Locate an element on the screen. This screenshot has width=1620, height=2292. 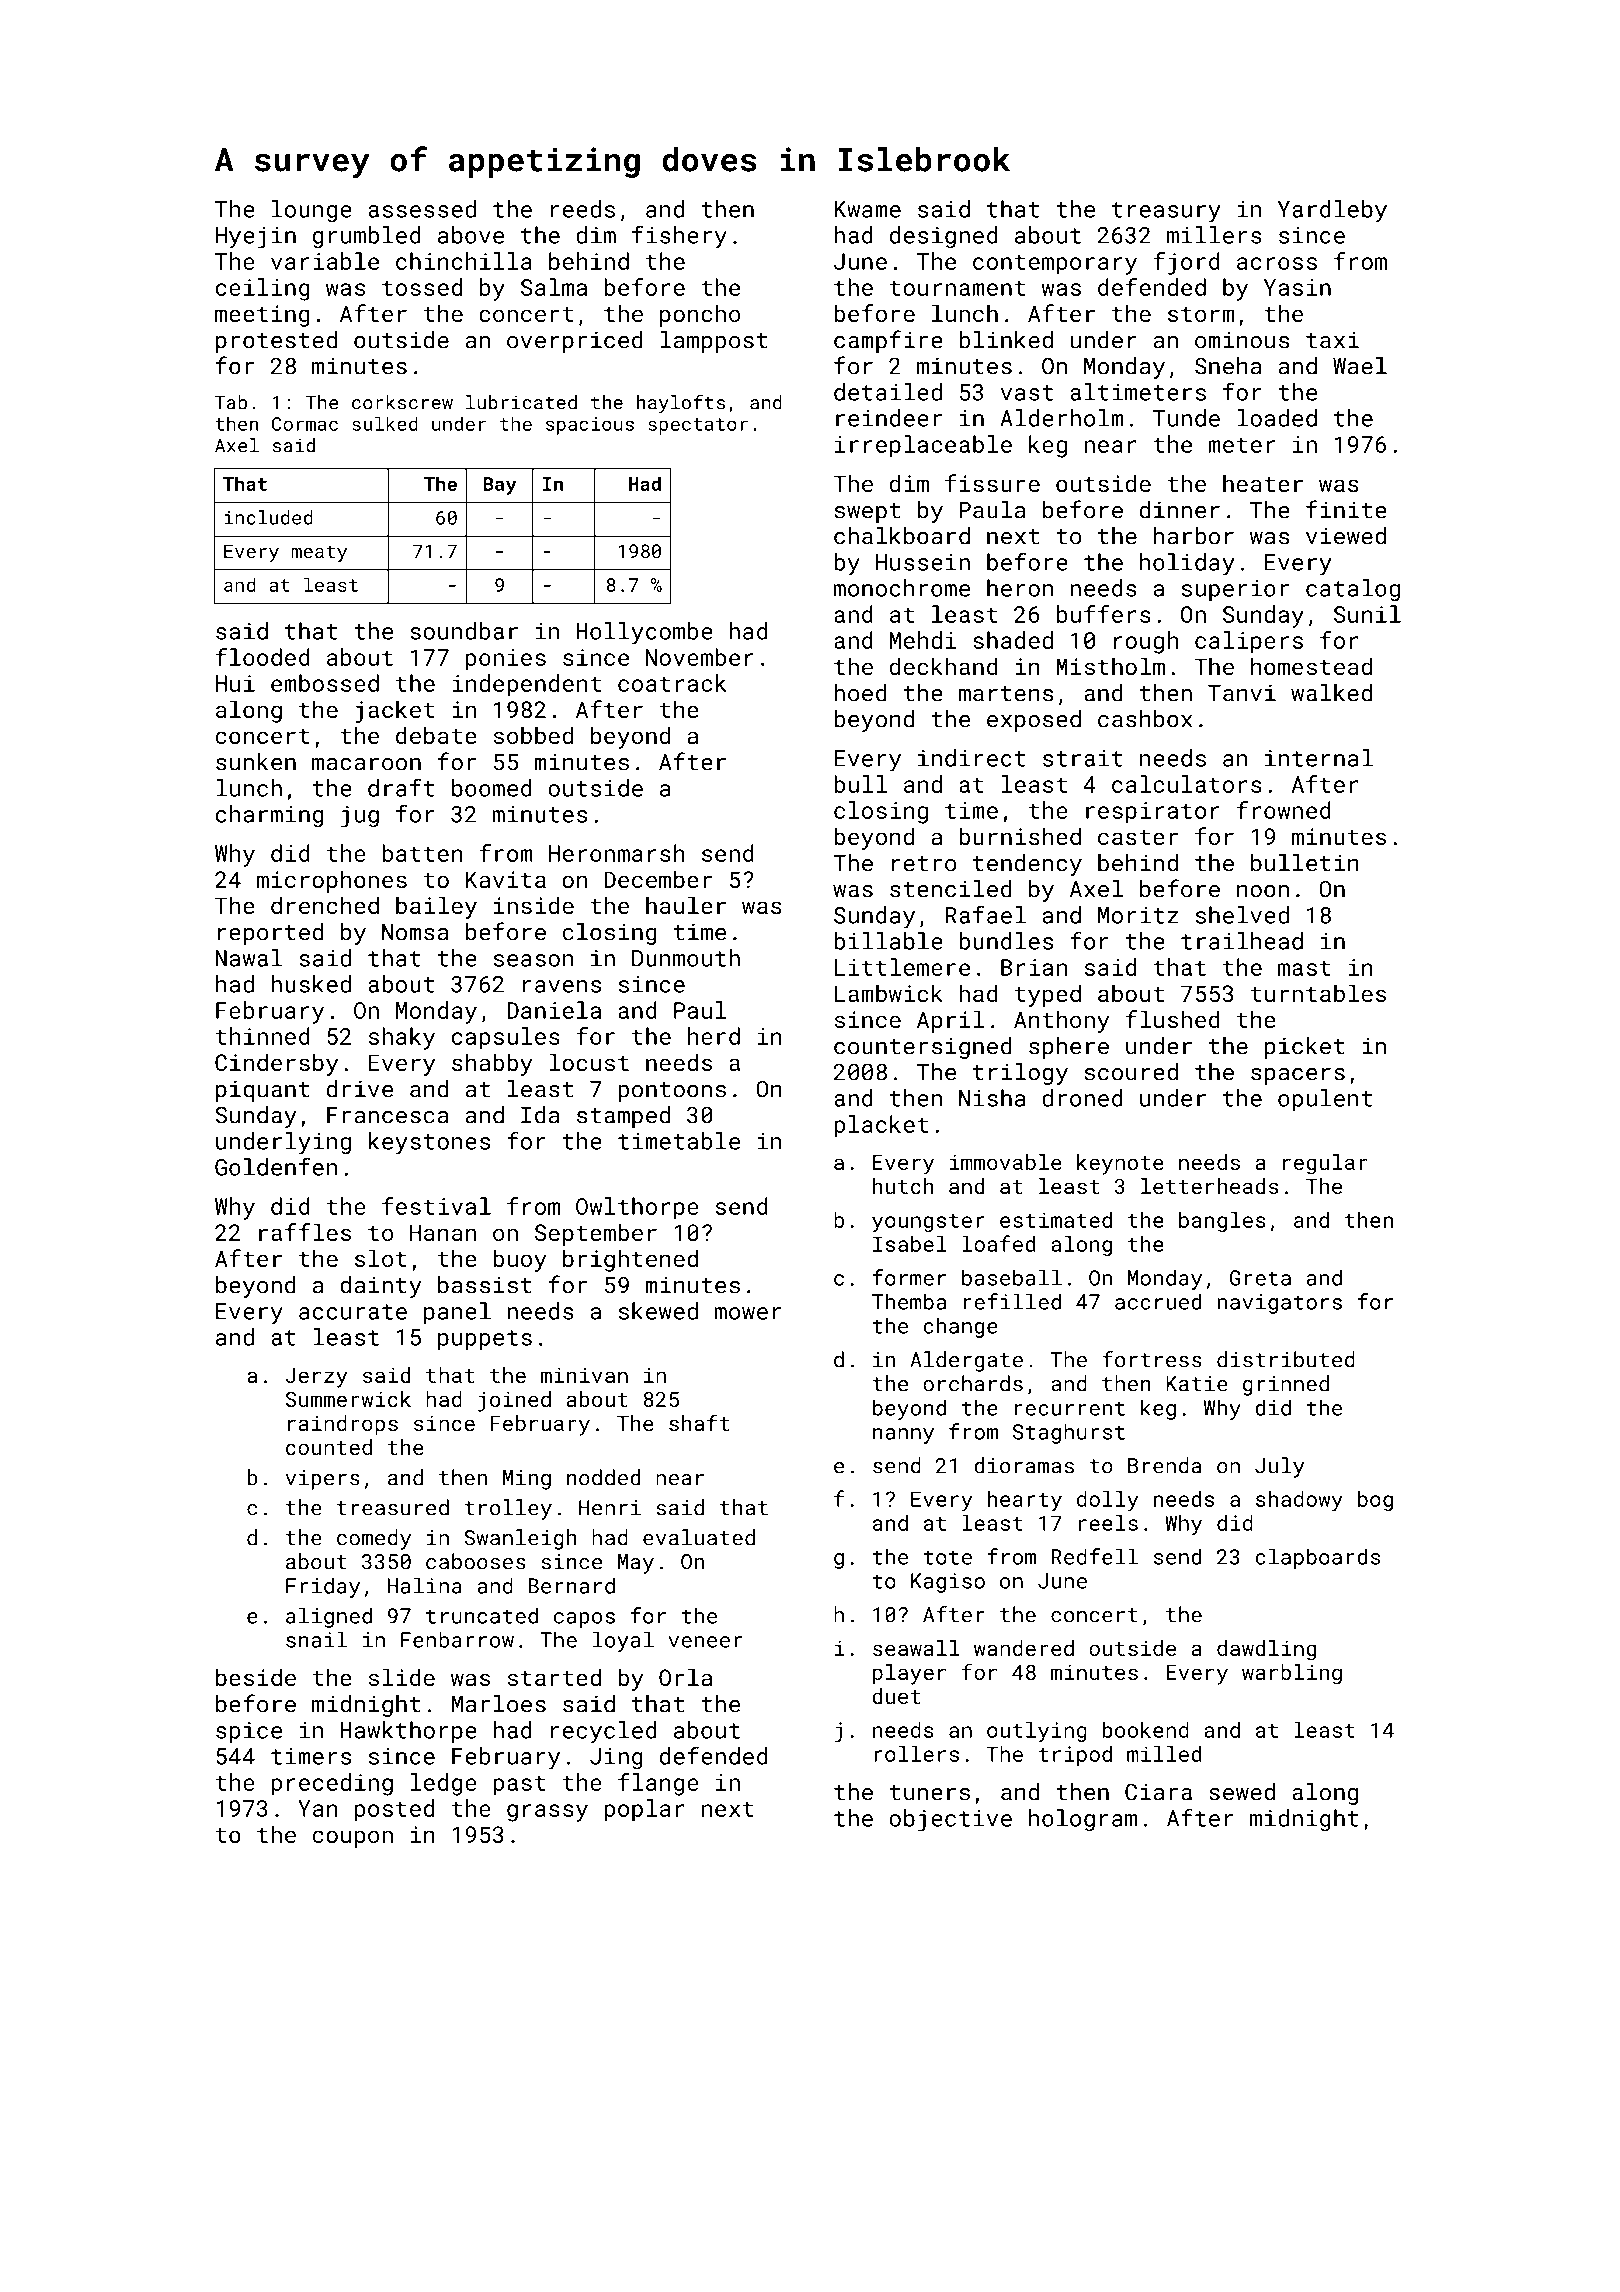
included is located at coordinates (268, 517).
